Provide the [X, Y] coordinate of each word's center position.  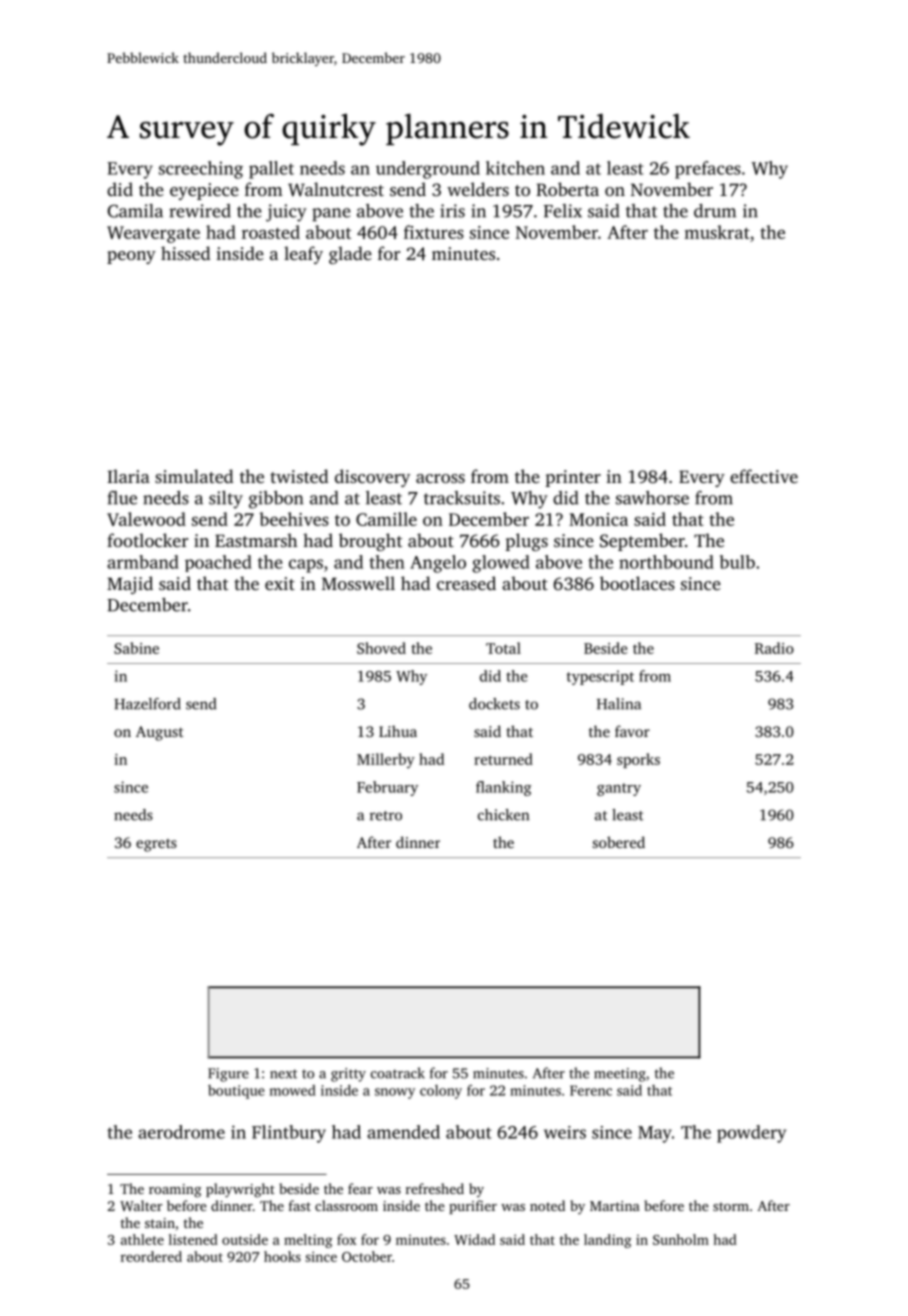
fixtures [434, 232]
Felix [563, 211]
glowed [501, 564]
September [642, 542]
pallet [271, 170]
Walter [141, 1205]
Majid [130, 585]
